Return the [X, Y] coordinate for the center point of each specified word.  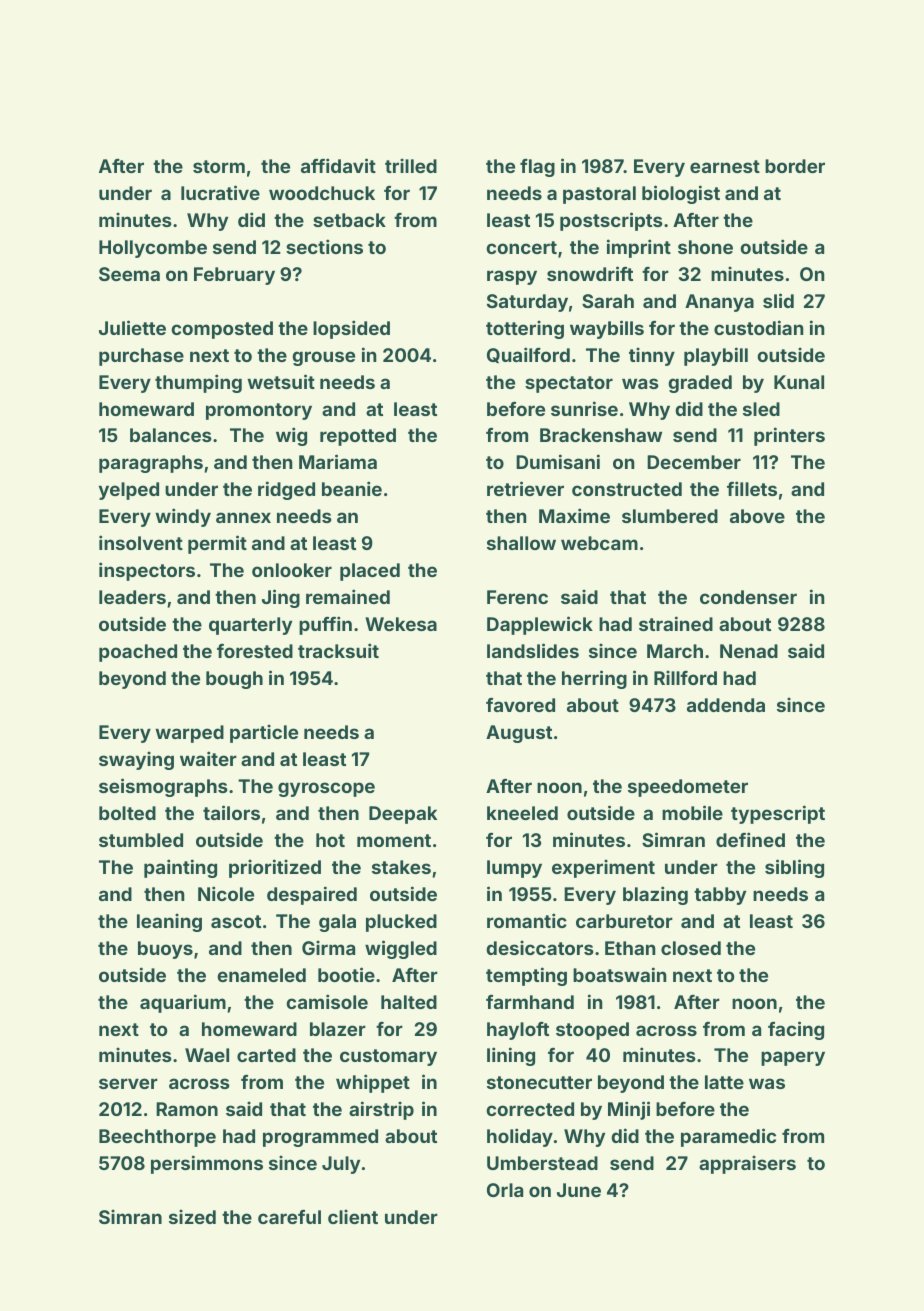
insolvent [141, 542]
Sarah [608, 301]
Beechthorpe [157, 1138]
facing [796, 1030]
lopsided [351, 329]
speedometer [688, 788]
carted [266, 1055]
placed [370, 572]
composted [222, 330]
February [234, 276]
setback [349, 220]
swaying [136, 760]
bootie [346, 974]
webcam [599, 543]
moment [394, 840]
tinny [652, 356]
